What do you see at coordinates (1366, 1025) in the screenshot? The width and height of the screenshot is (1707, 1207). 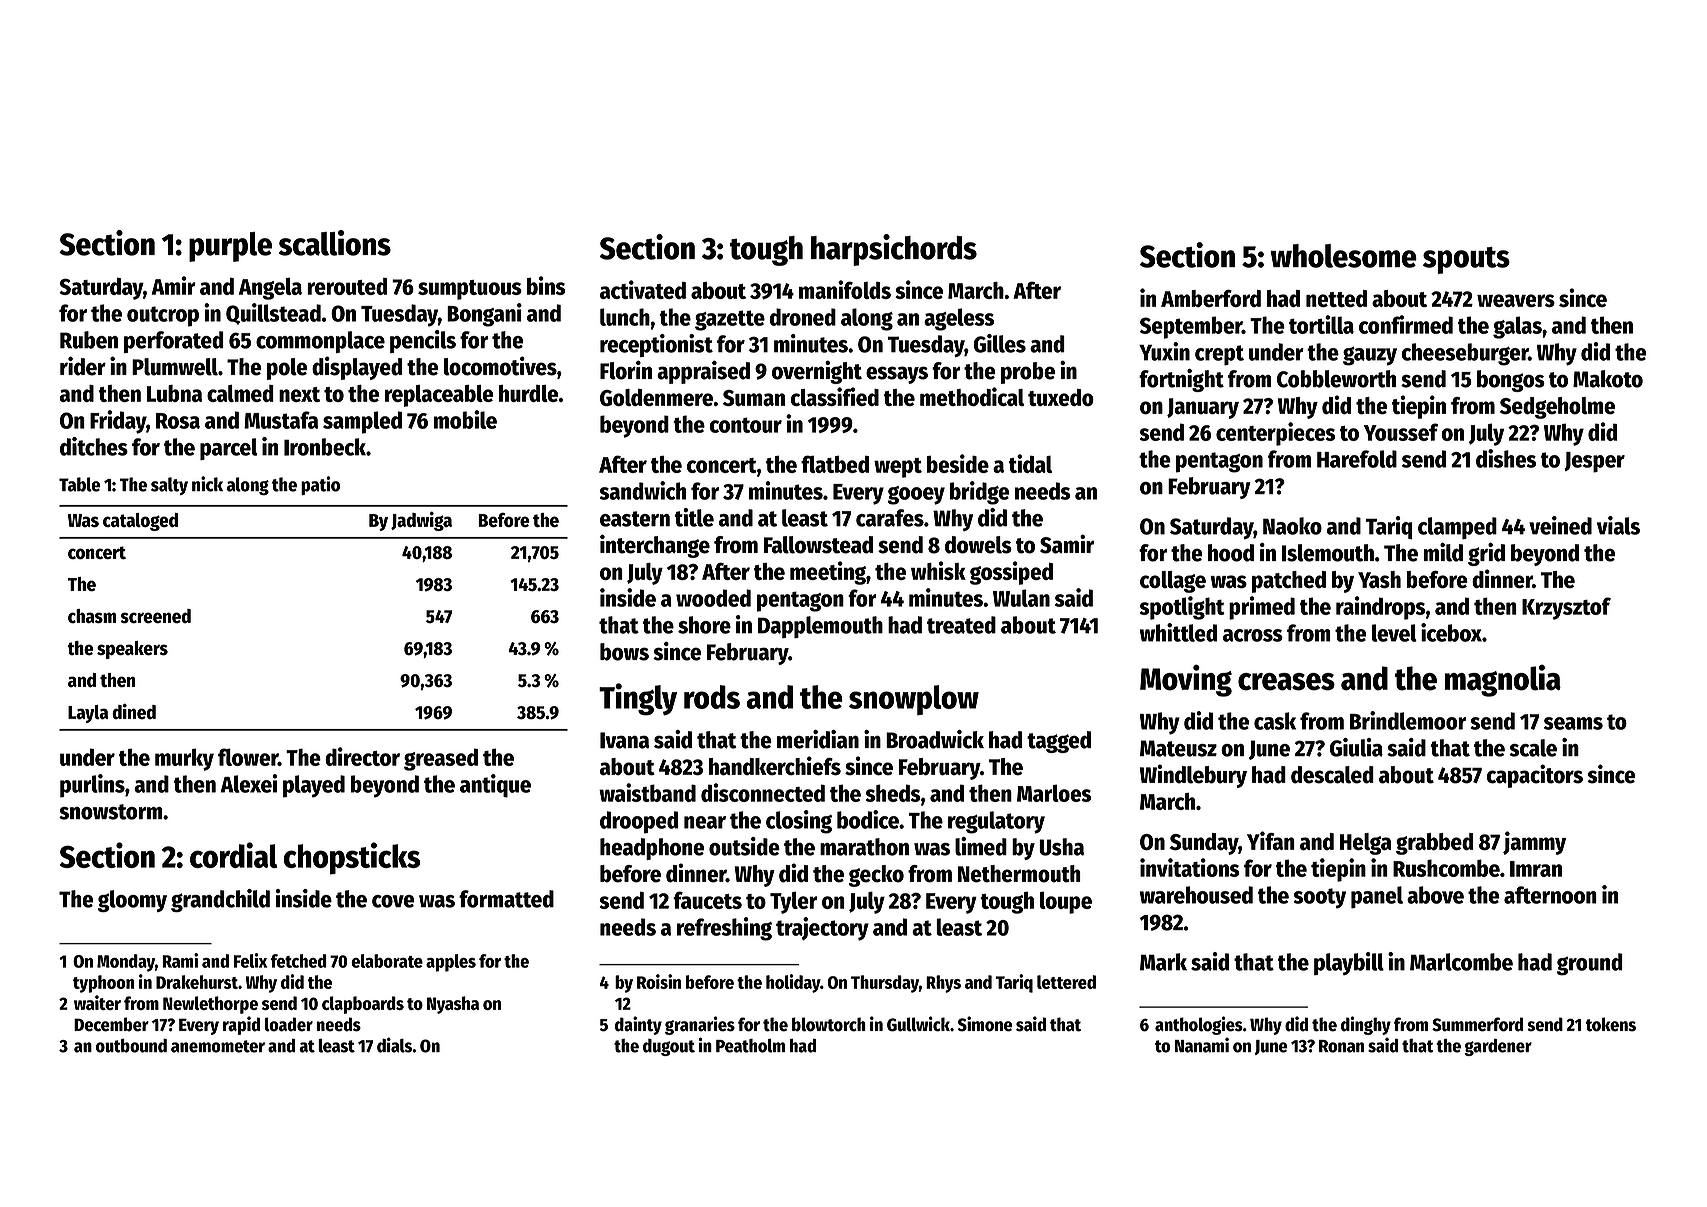 I see `dinghy` at bounding box center [1366, 1025].
